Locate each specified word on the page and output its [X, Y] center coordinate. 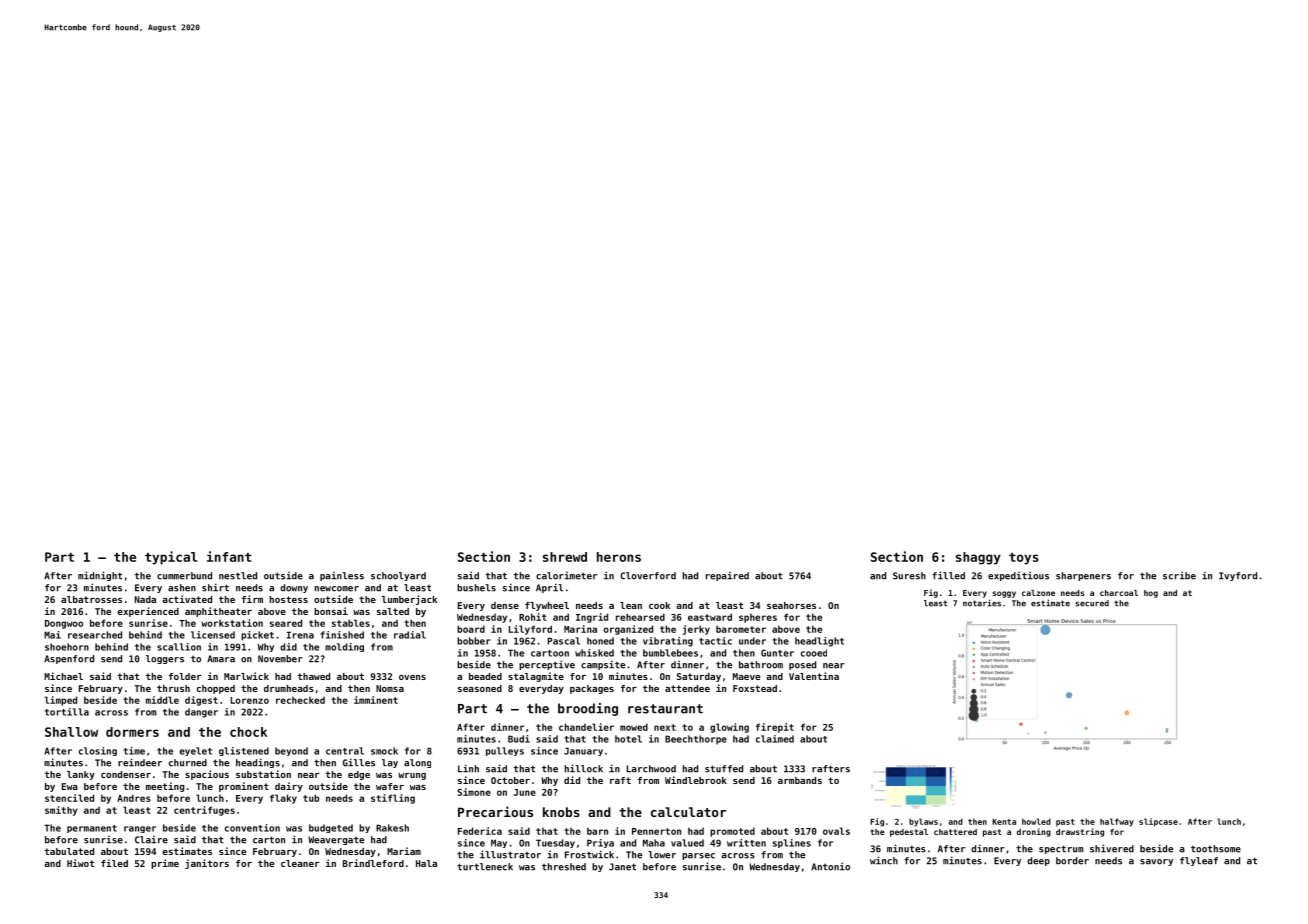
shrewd [565, 557]
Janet [622, 867]
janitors [207, 864]
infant [229, 556]
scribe [1179, 575]
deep [1038, 861]
